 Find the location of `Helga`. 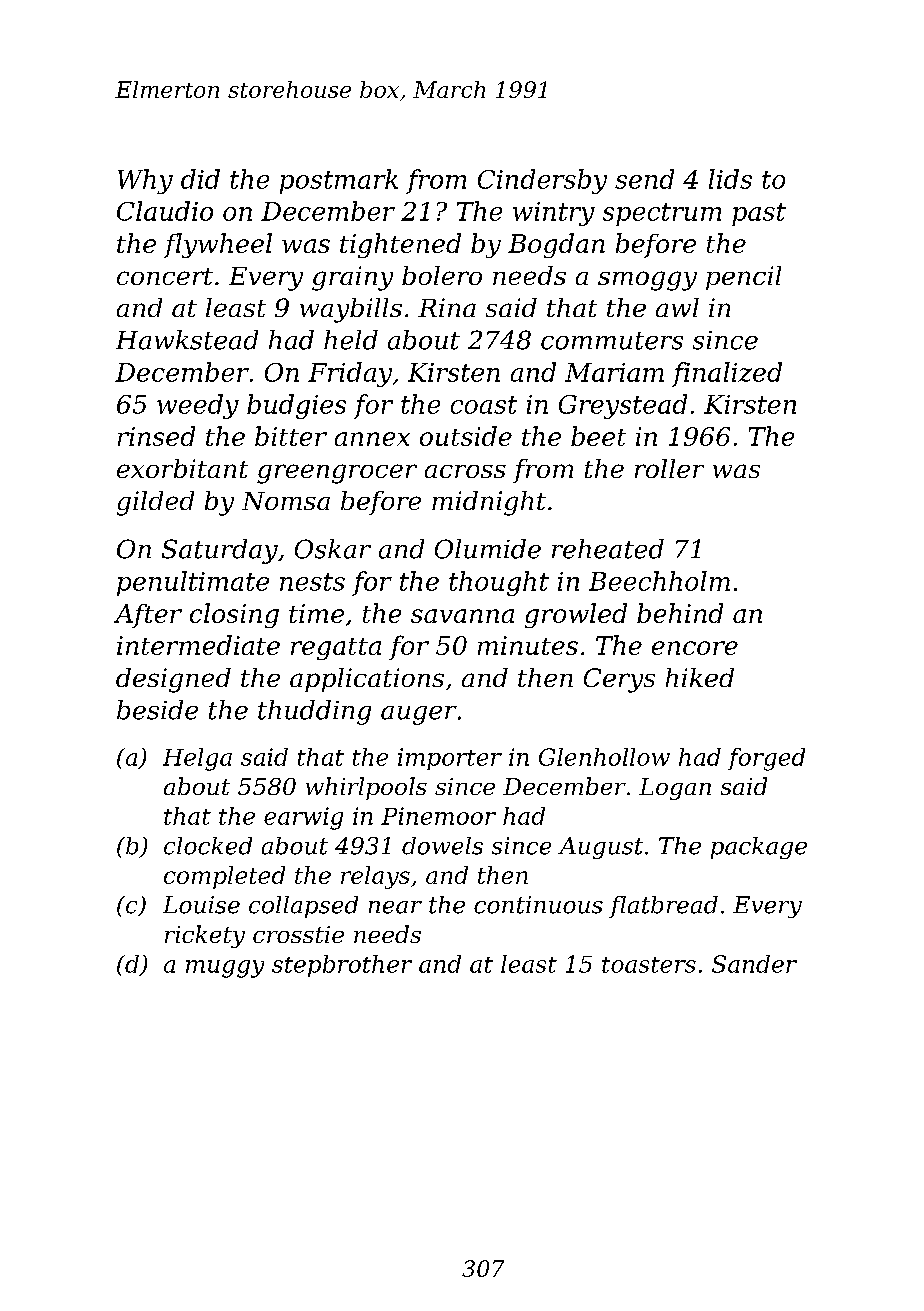

Helga is located at coordinates (197, 759).
